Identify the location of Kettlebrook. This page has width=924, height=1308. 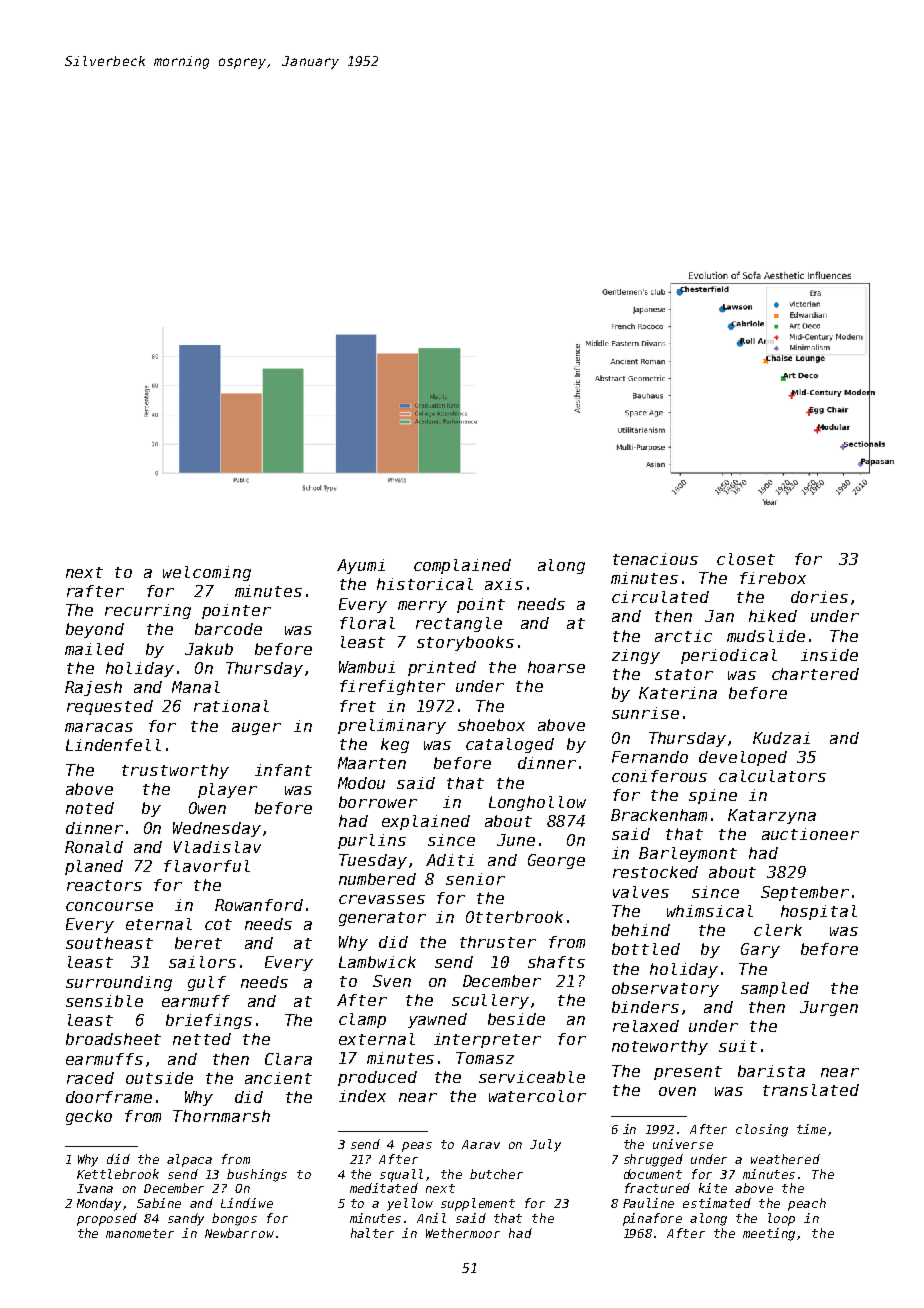
(118, 1174).
